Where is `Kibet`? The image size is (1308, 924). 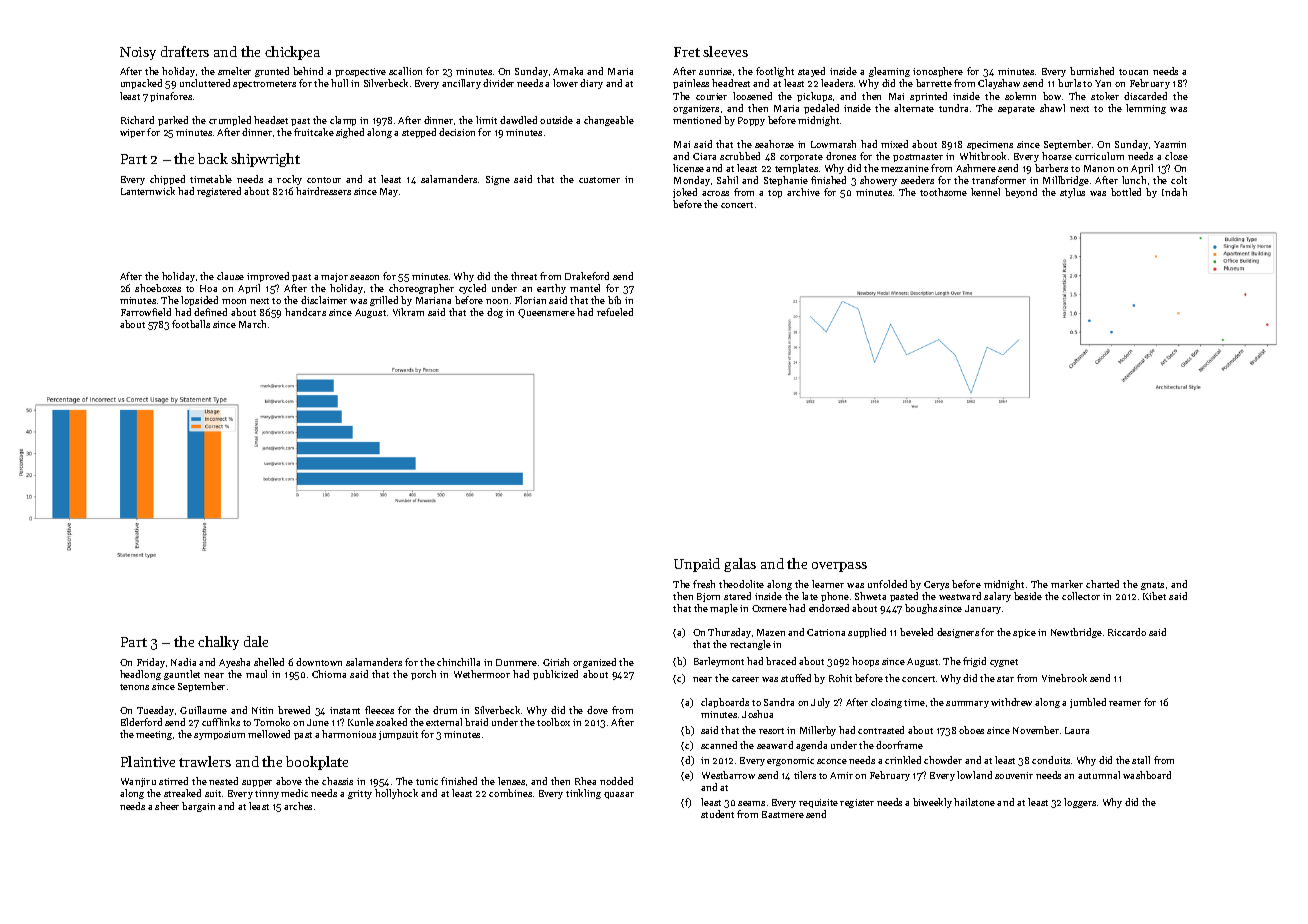 Kibet is located at coordinates (1154, 596).
